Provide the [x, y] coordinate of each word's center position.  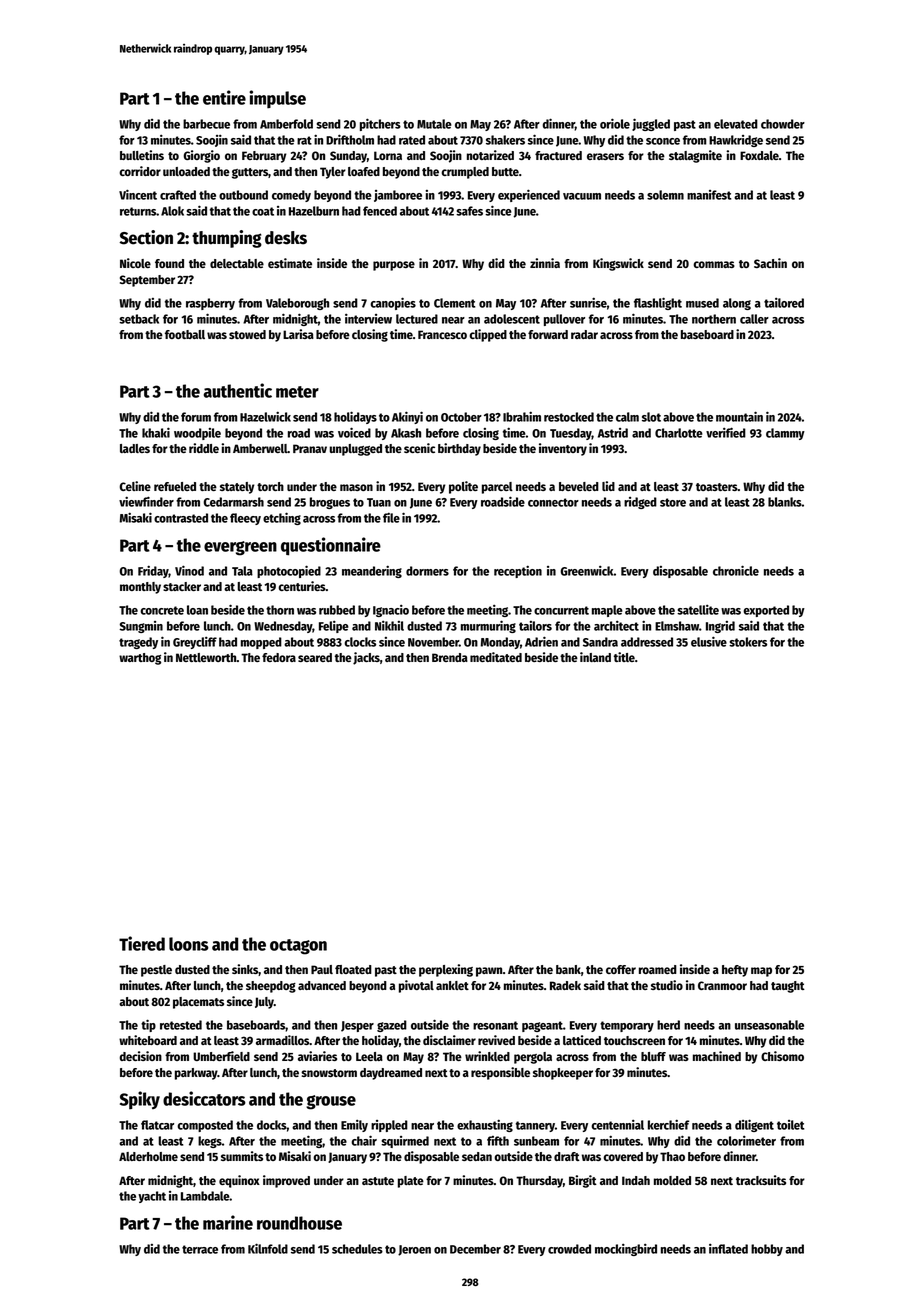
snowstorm [329, 1073]
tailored [784, 303]
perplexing [446, 970]
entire [224, 97]
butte [505, 171]
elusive [709, 641]
